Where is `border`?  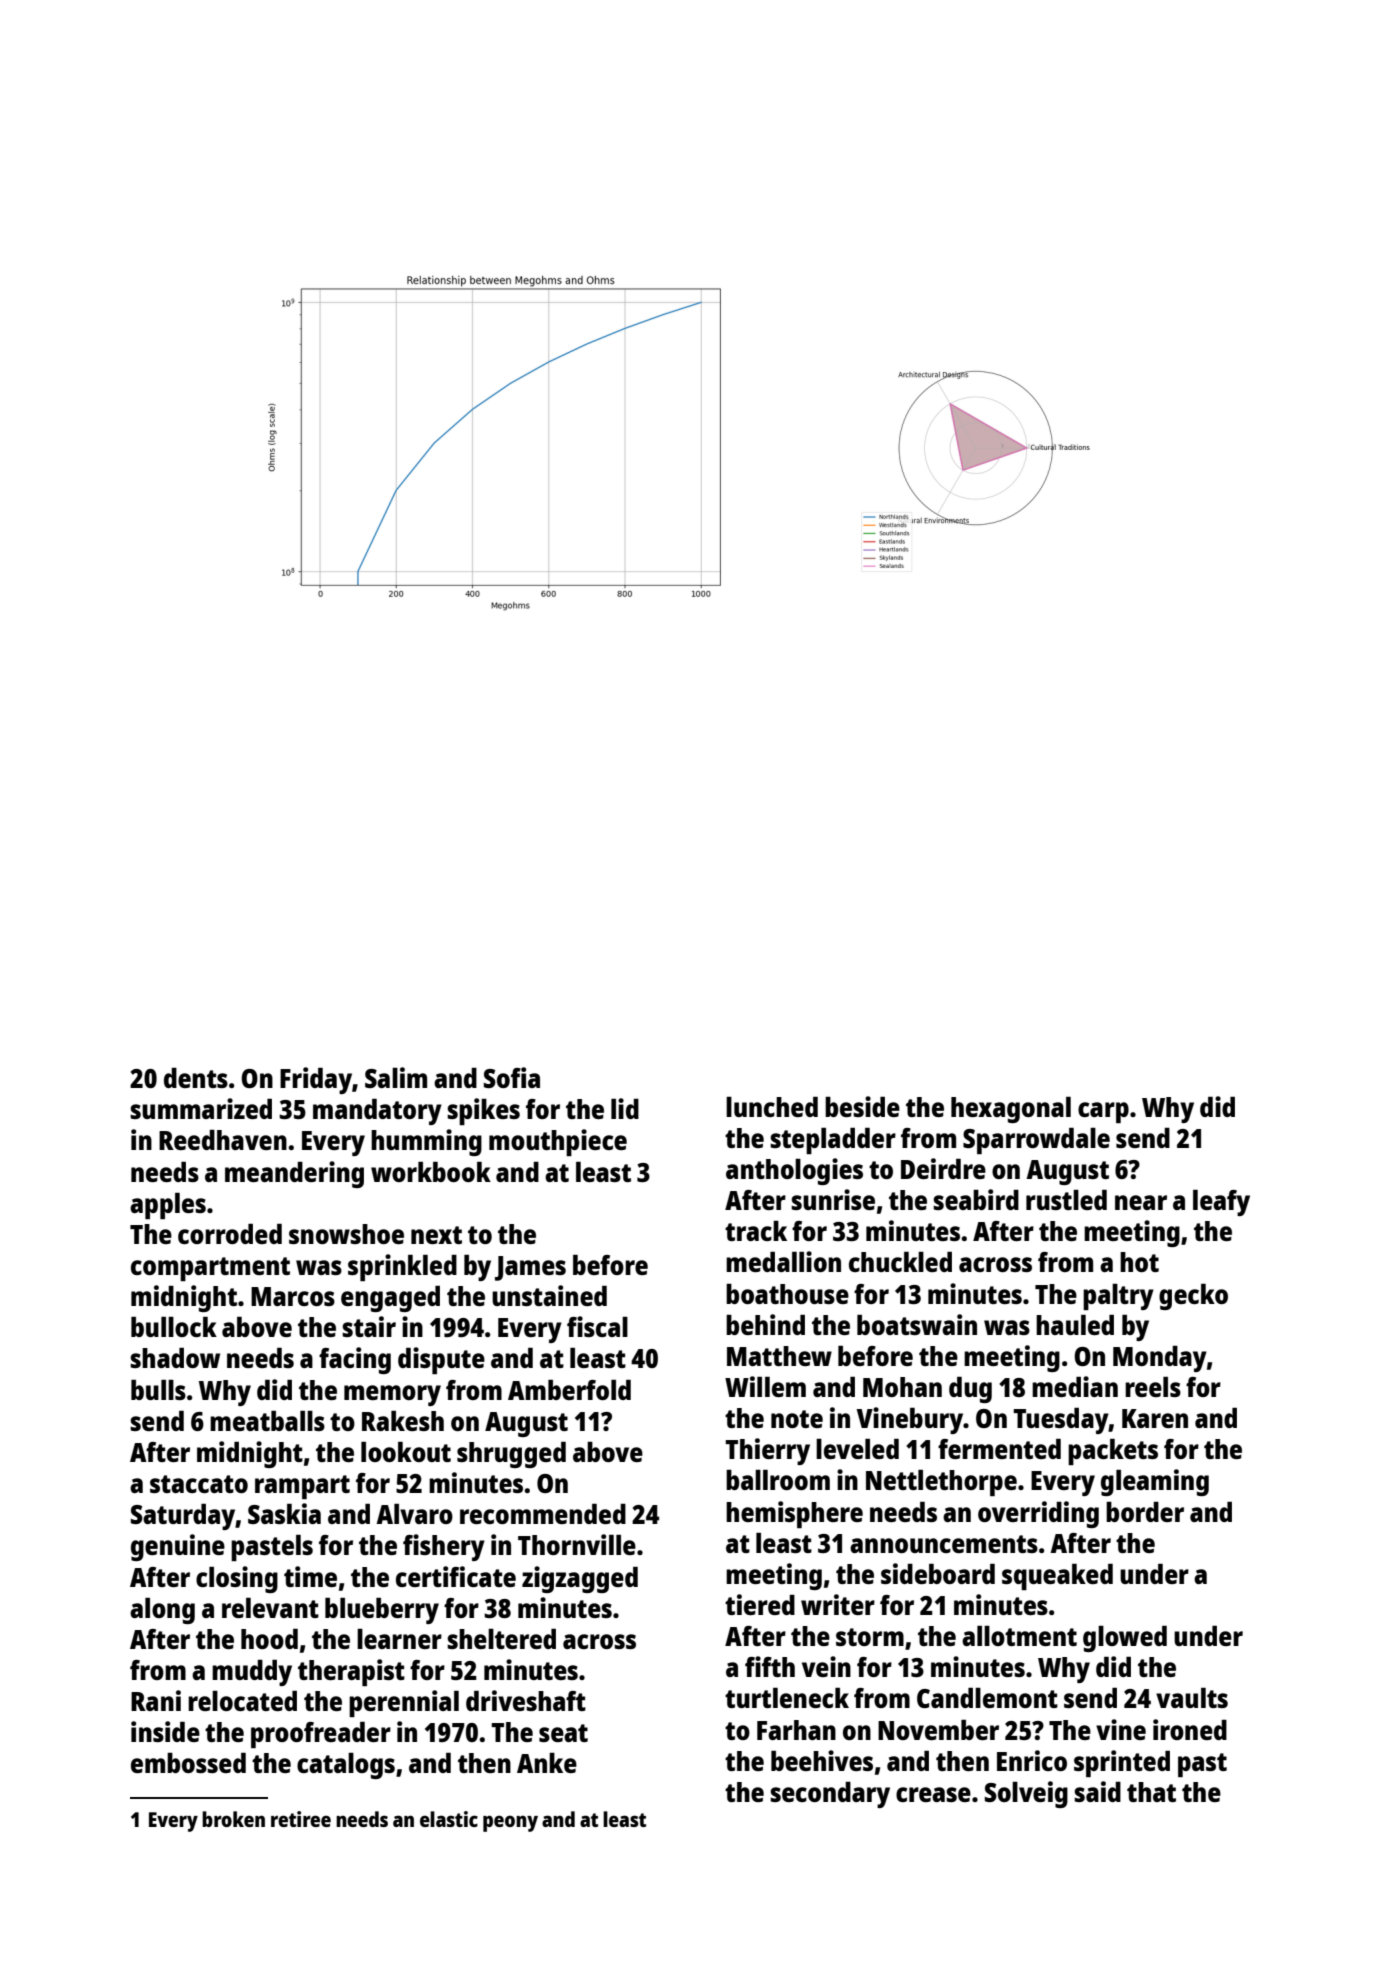
border is located at coordinates (1145, 1512).
